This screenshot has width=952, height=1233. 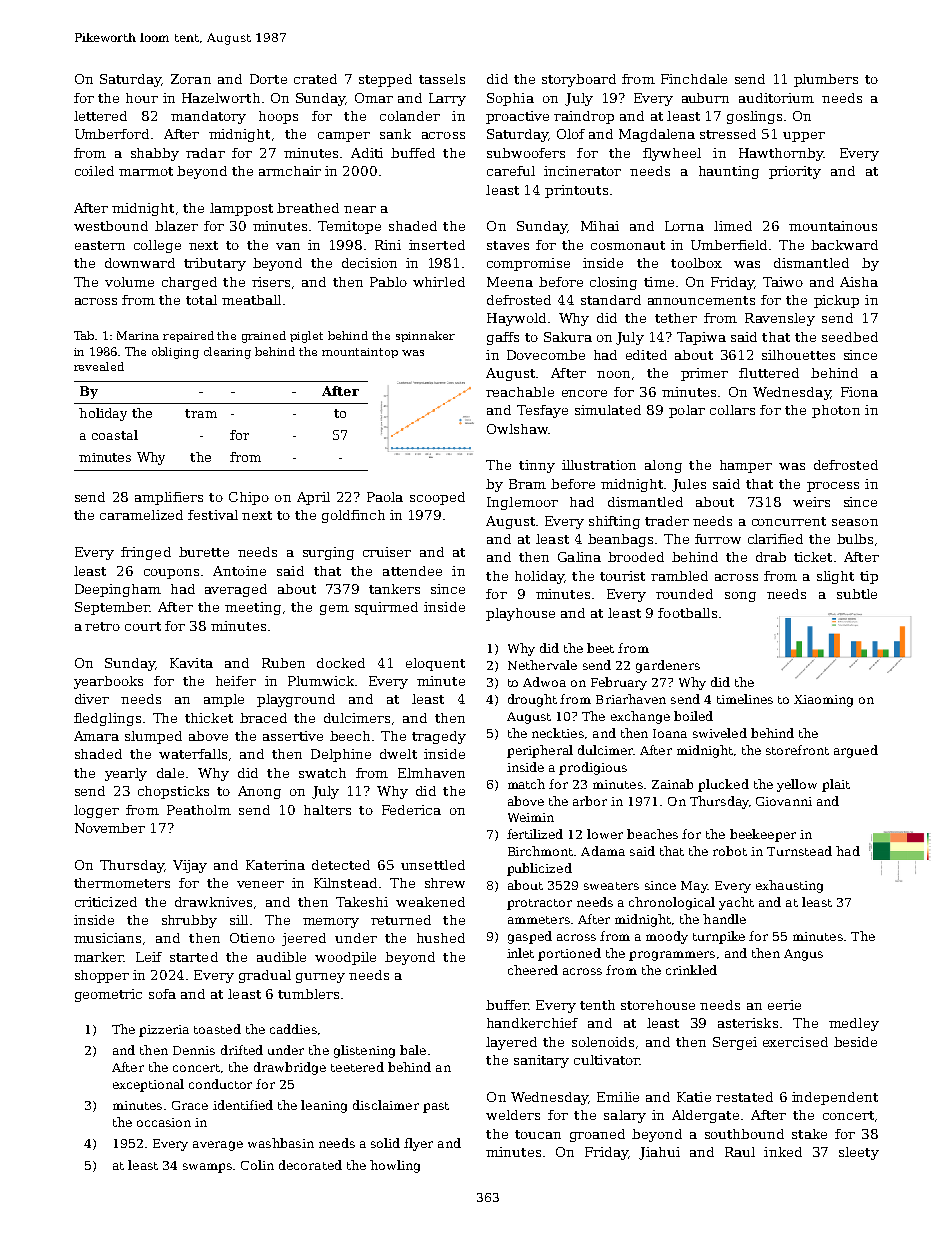 I want to click on buffer, so click(x=507, y=1005).
